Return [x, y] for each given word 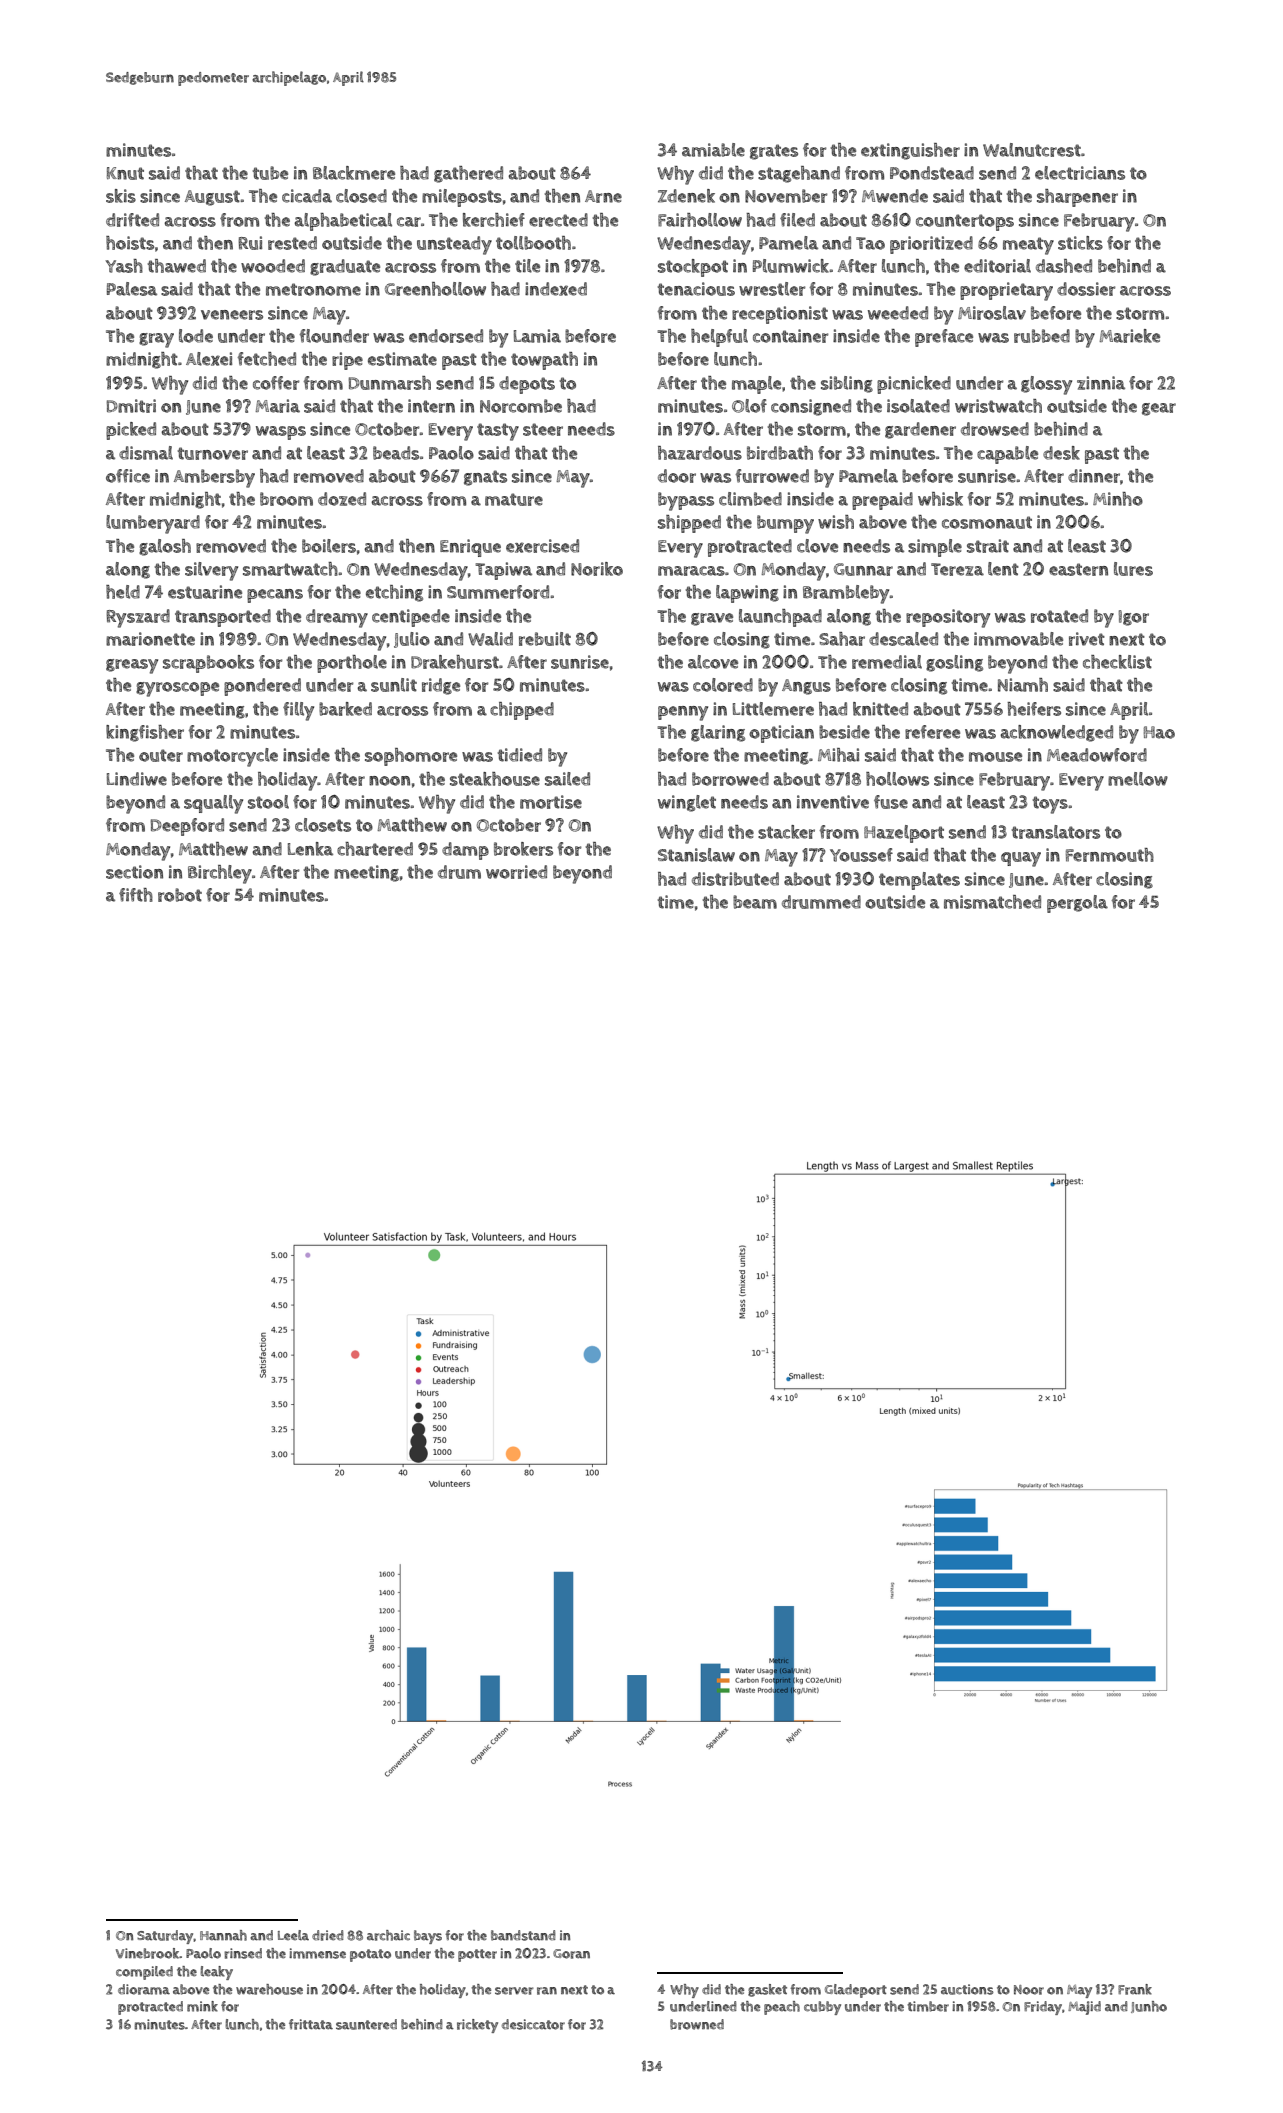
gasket [767, 1990]
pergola [1077, 904]
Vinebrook [148, 1953]
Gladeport [856, 1991]
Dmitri [131, 406]
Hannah [223, 1935]
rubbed [1042, 336]
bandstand [523, 1935]
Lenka [310, 849]
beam [755, 902]
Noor [1029, 1990]
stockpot [693, 268]
